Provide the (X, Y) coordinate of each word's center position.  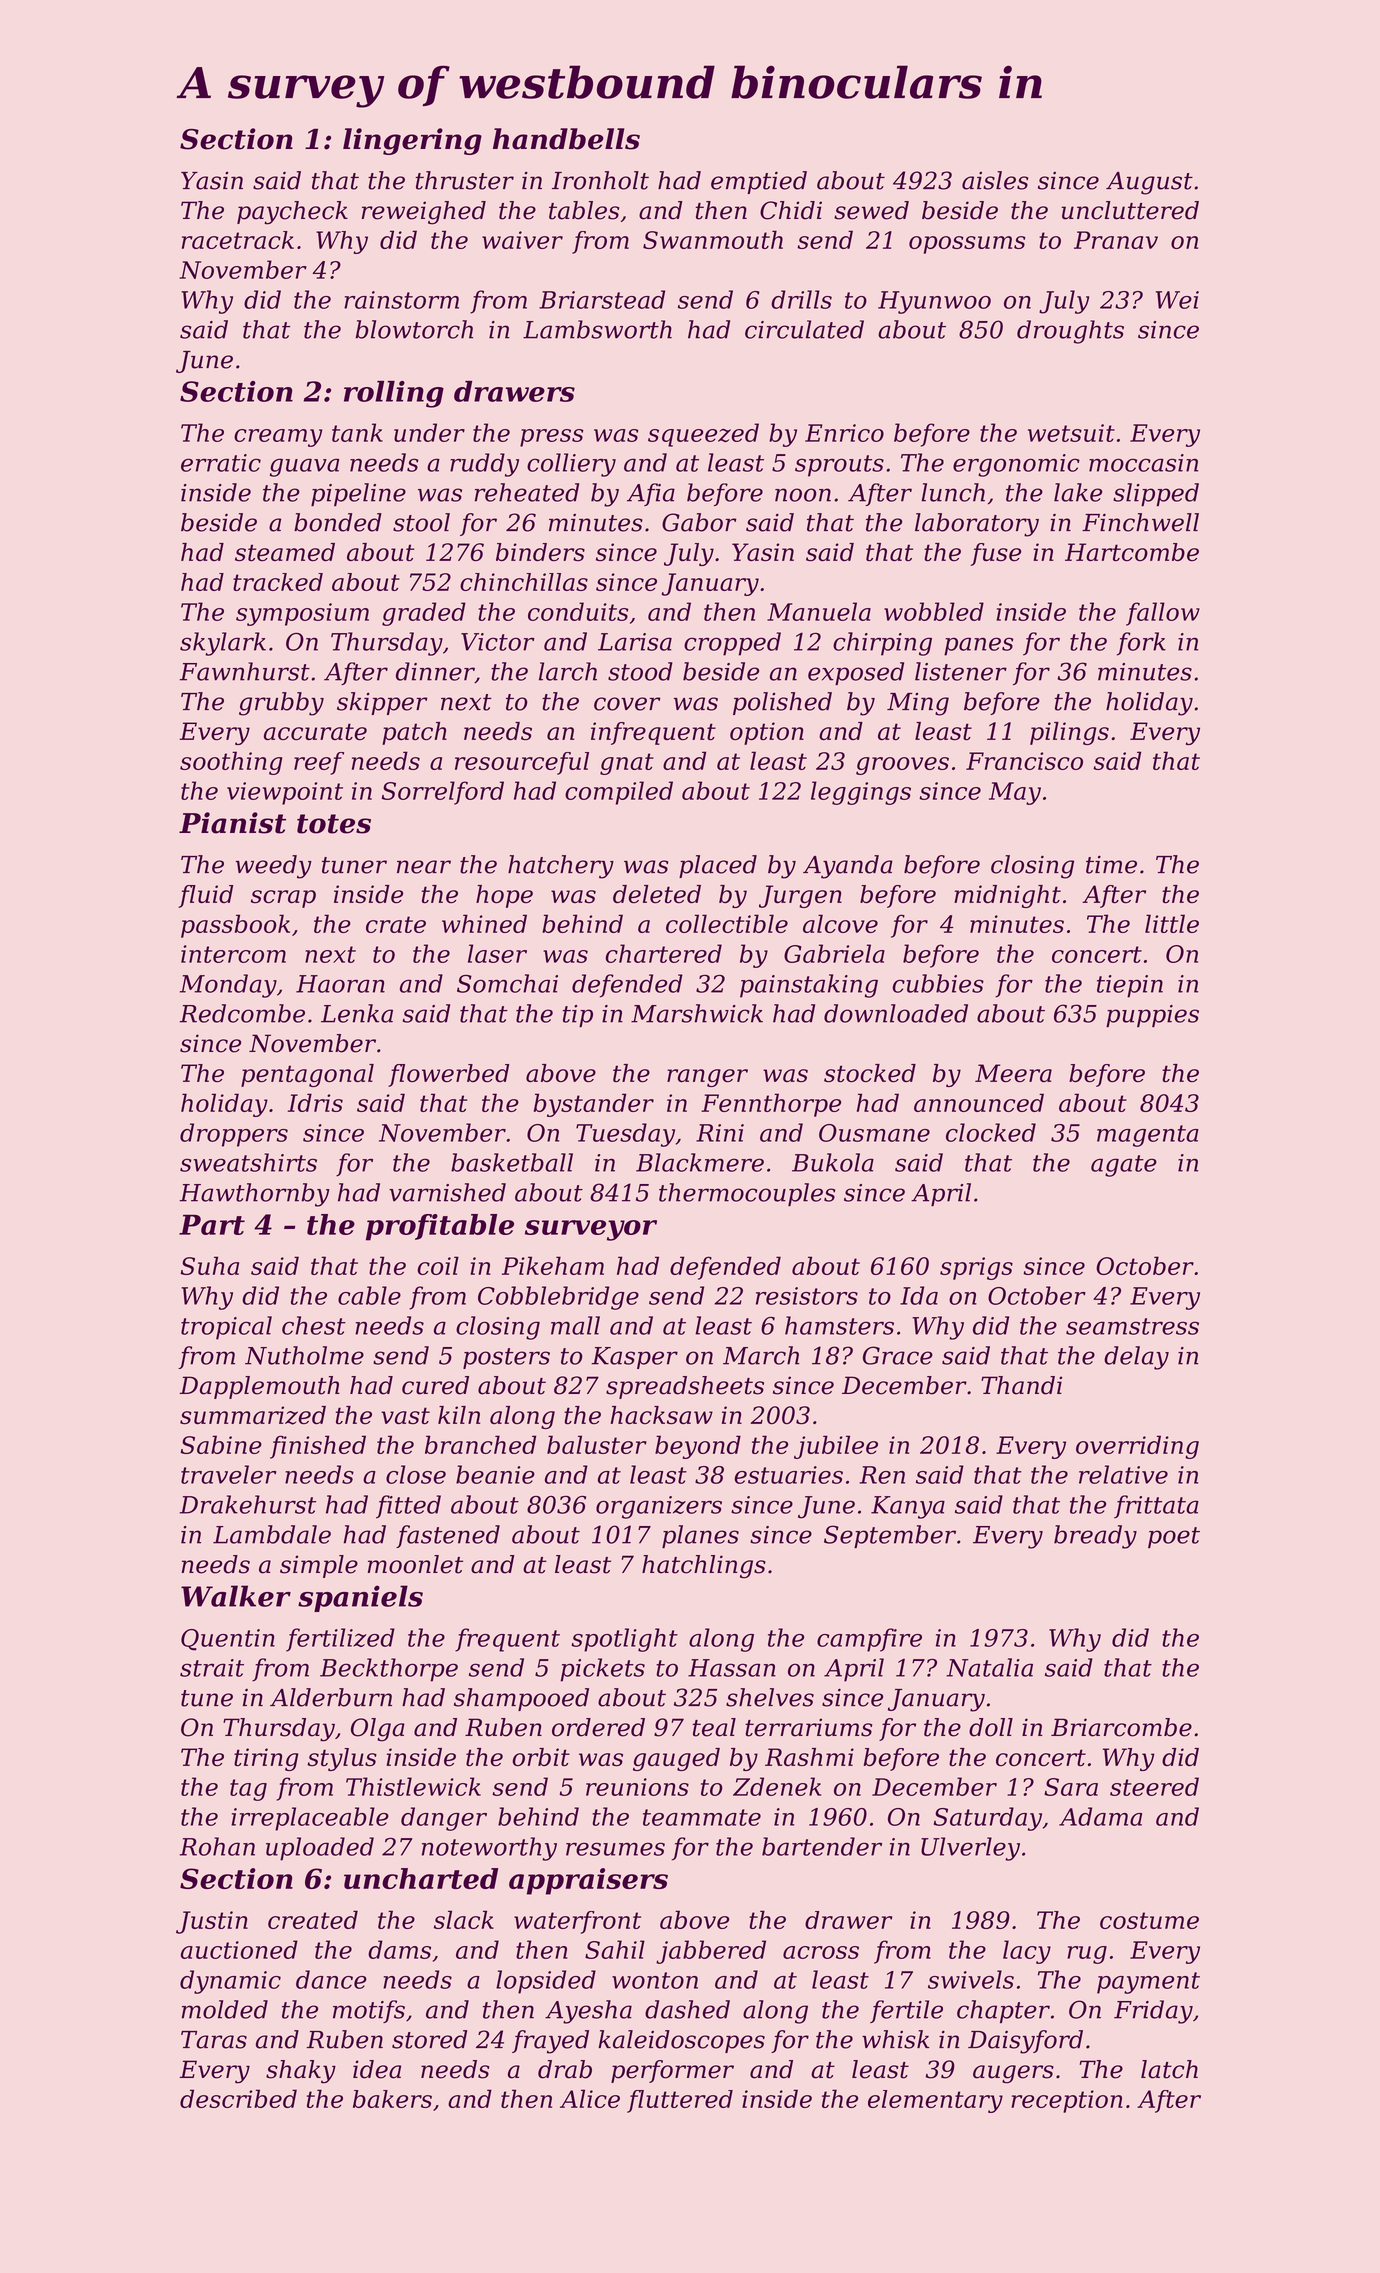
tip (578, 1016)
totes (334, 824)
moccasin (1143, 463)
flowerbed (448, 1075)
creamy (278, 438)
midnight (1007, 896)
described (238, 2098)
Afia (651, 494)
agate (1124, 1166)
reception (1067, 2101)
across (821, 1952)
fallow (1163, 614)
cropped (732, 644)
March (761, 1355)
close (416, 1474)
